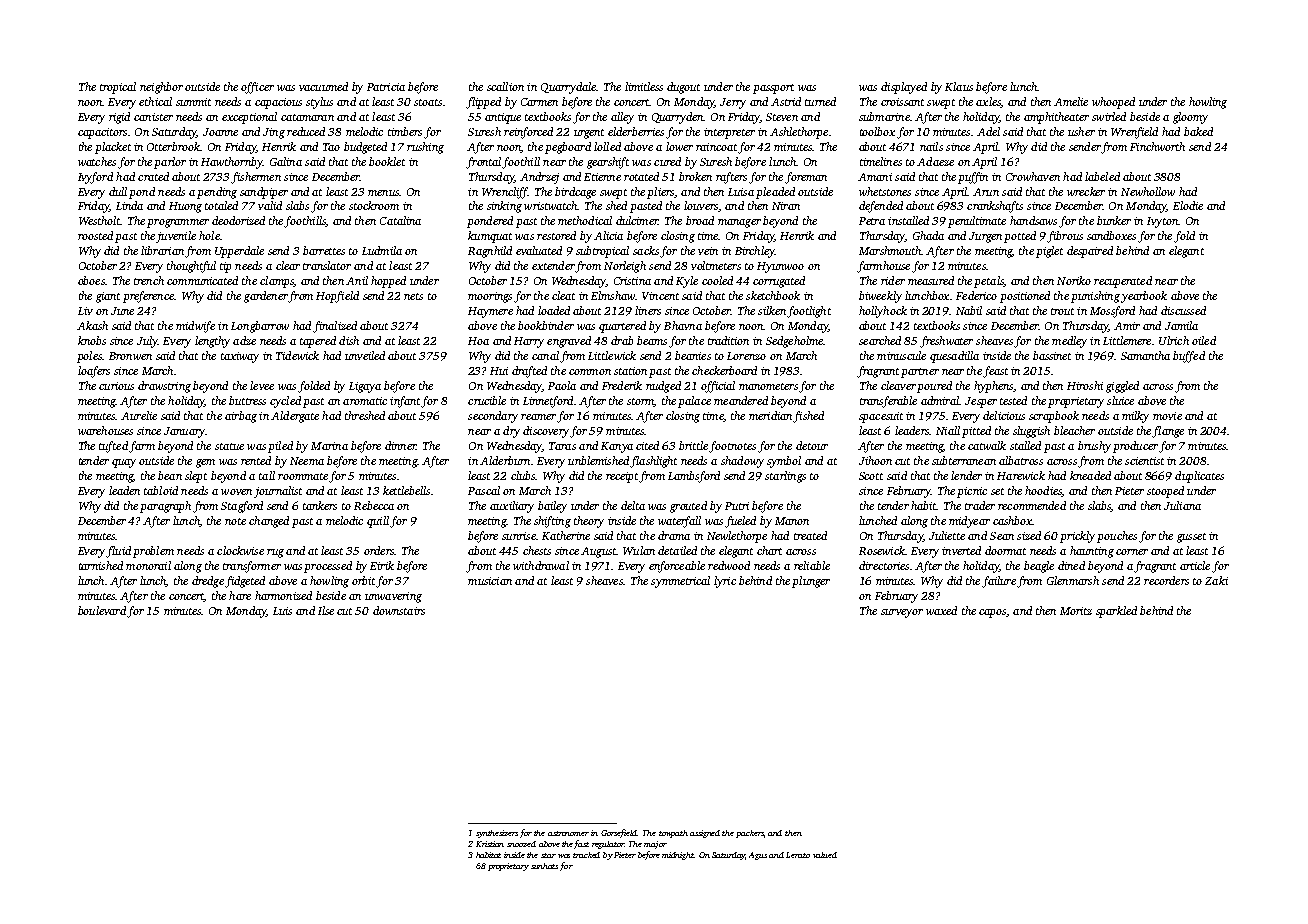 Image resolution: width=1308 pixels, height=924 pixels. Describe the element at coordinates (683, 88) in the screenshot. I see `dugout` at that location.
